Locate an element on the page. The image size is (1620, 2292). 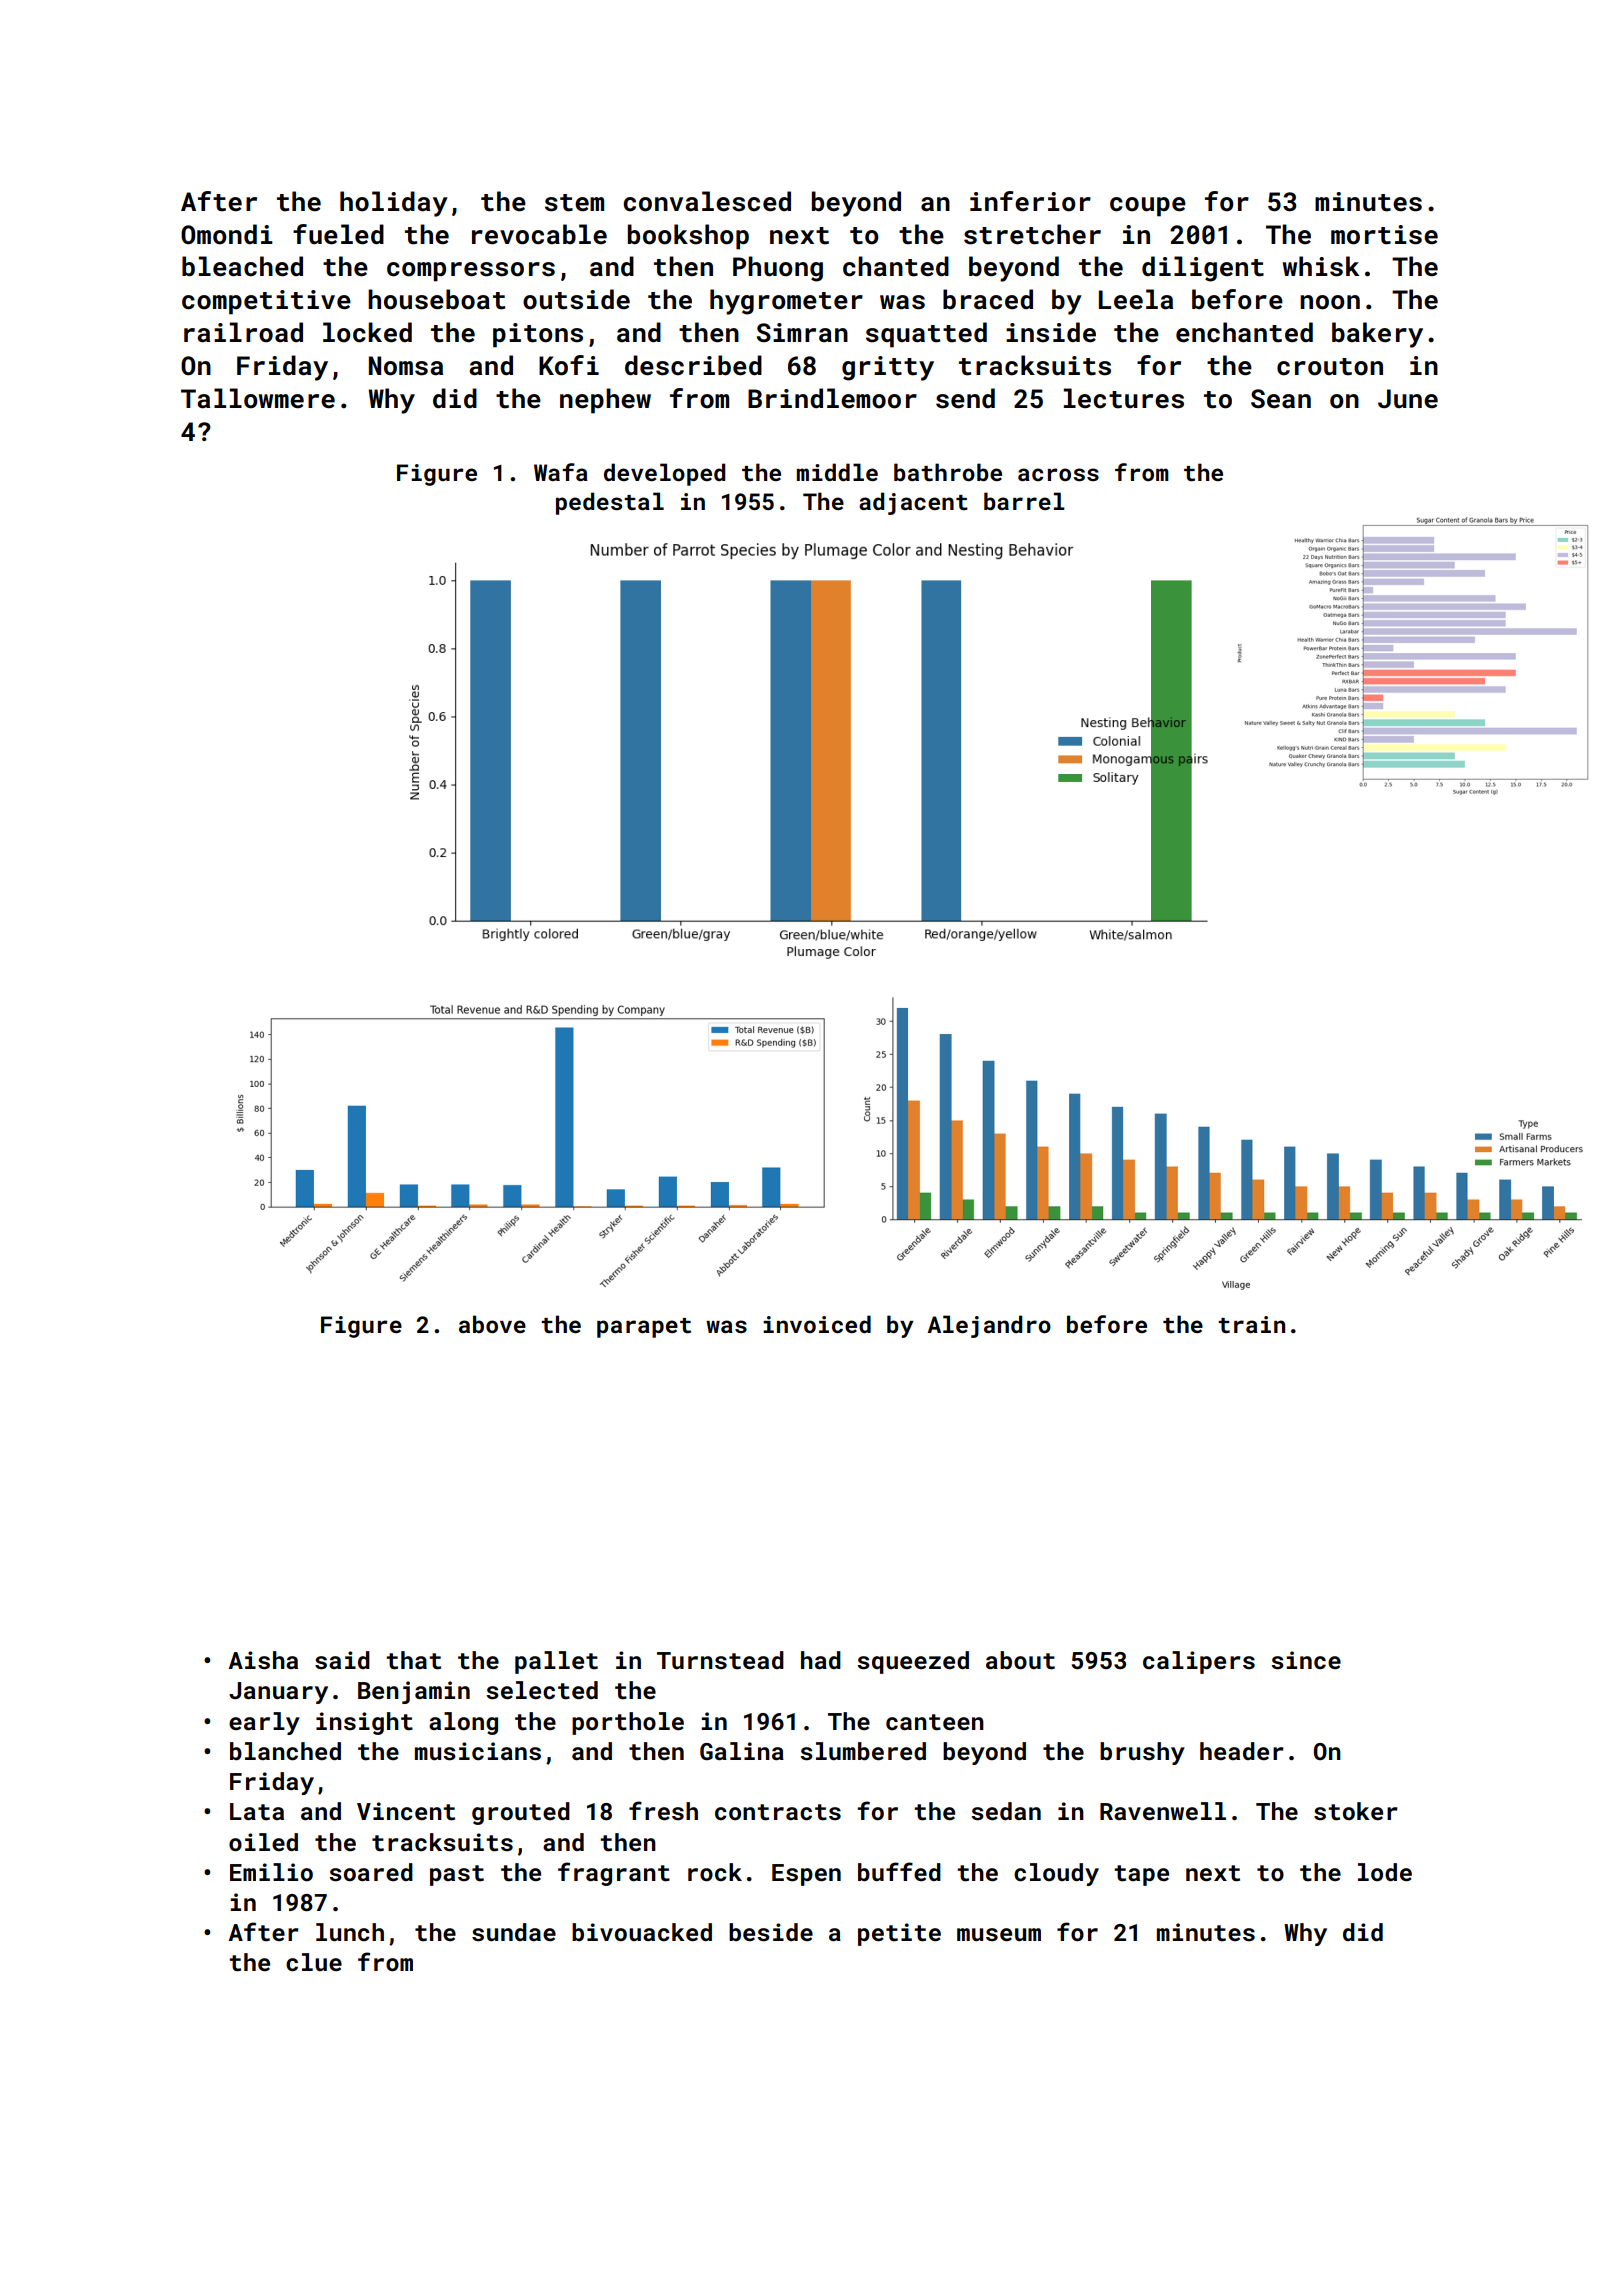
since is located at coordinates (1306, 1660).
